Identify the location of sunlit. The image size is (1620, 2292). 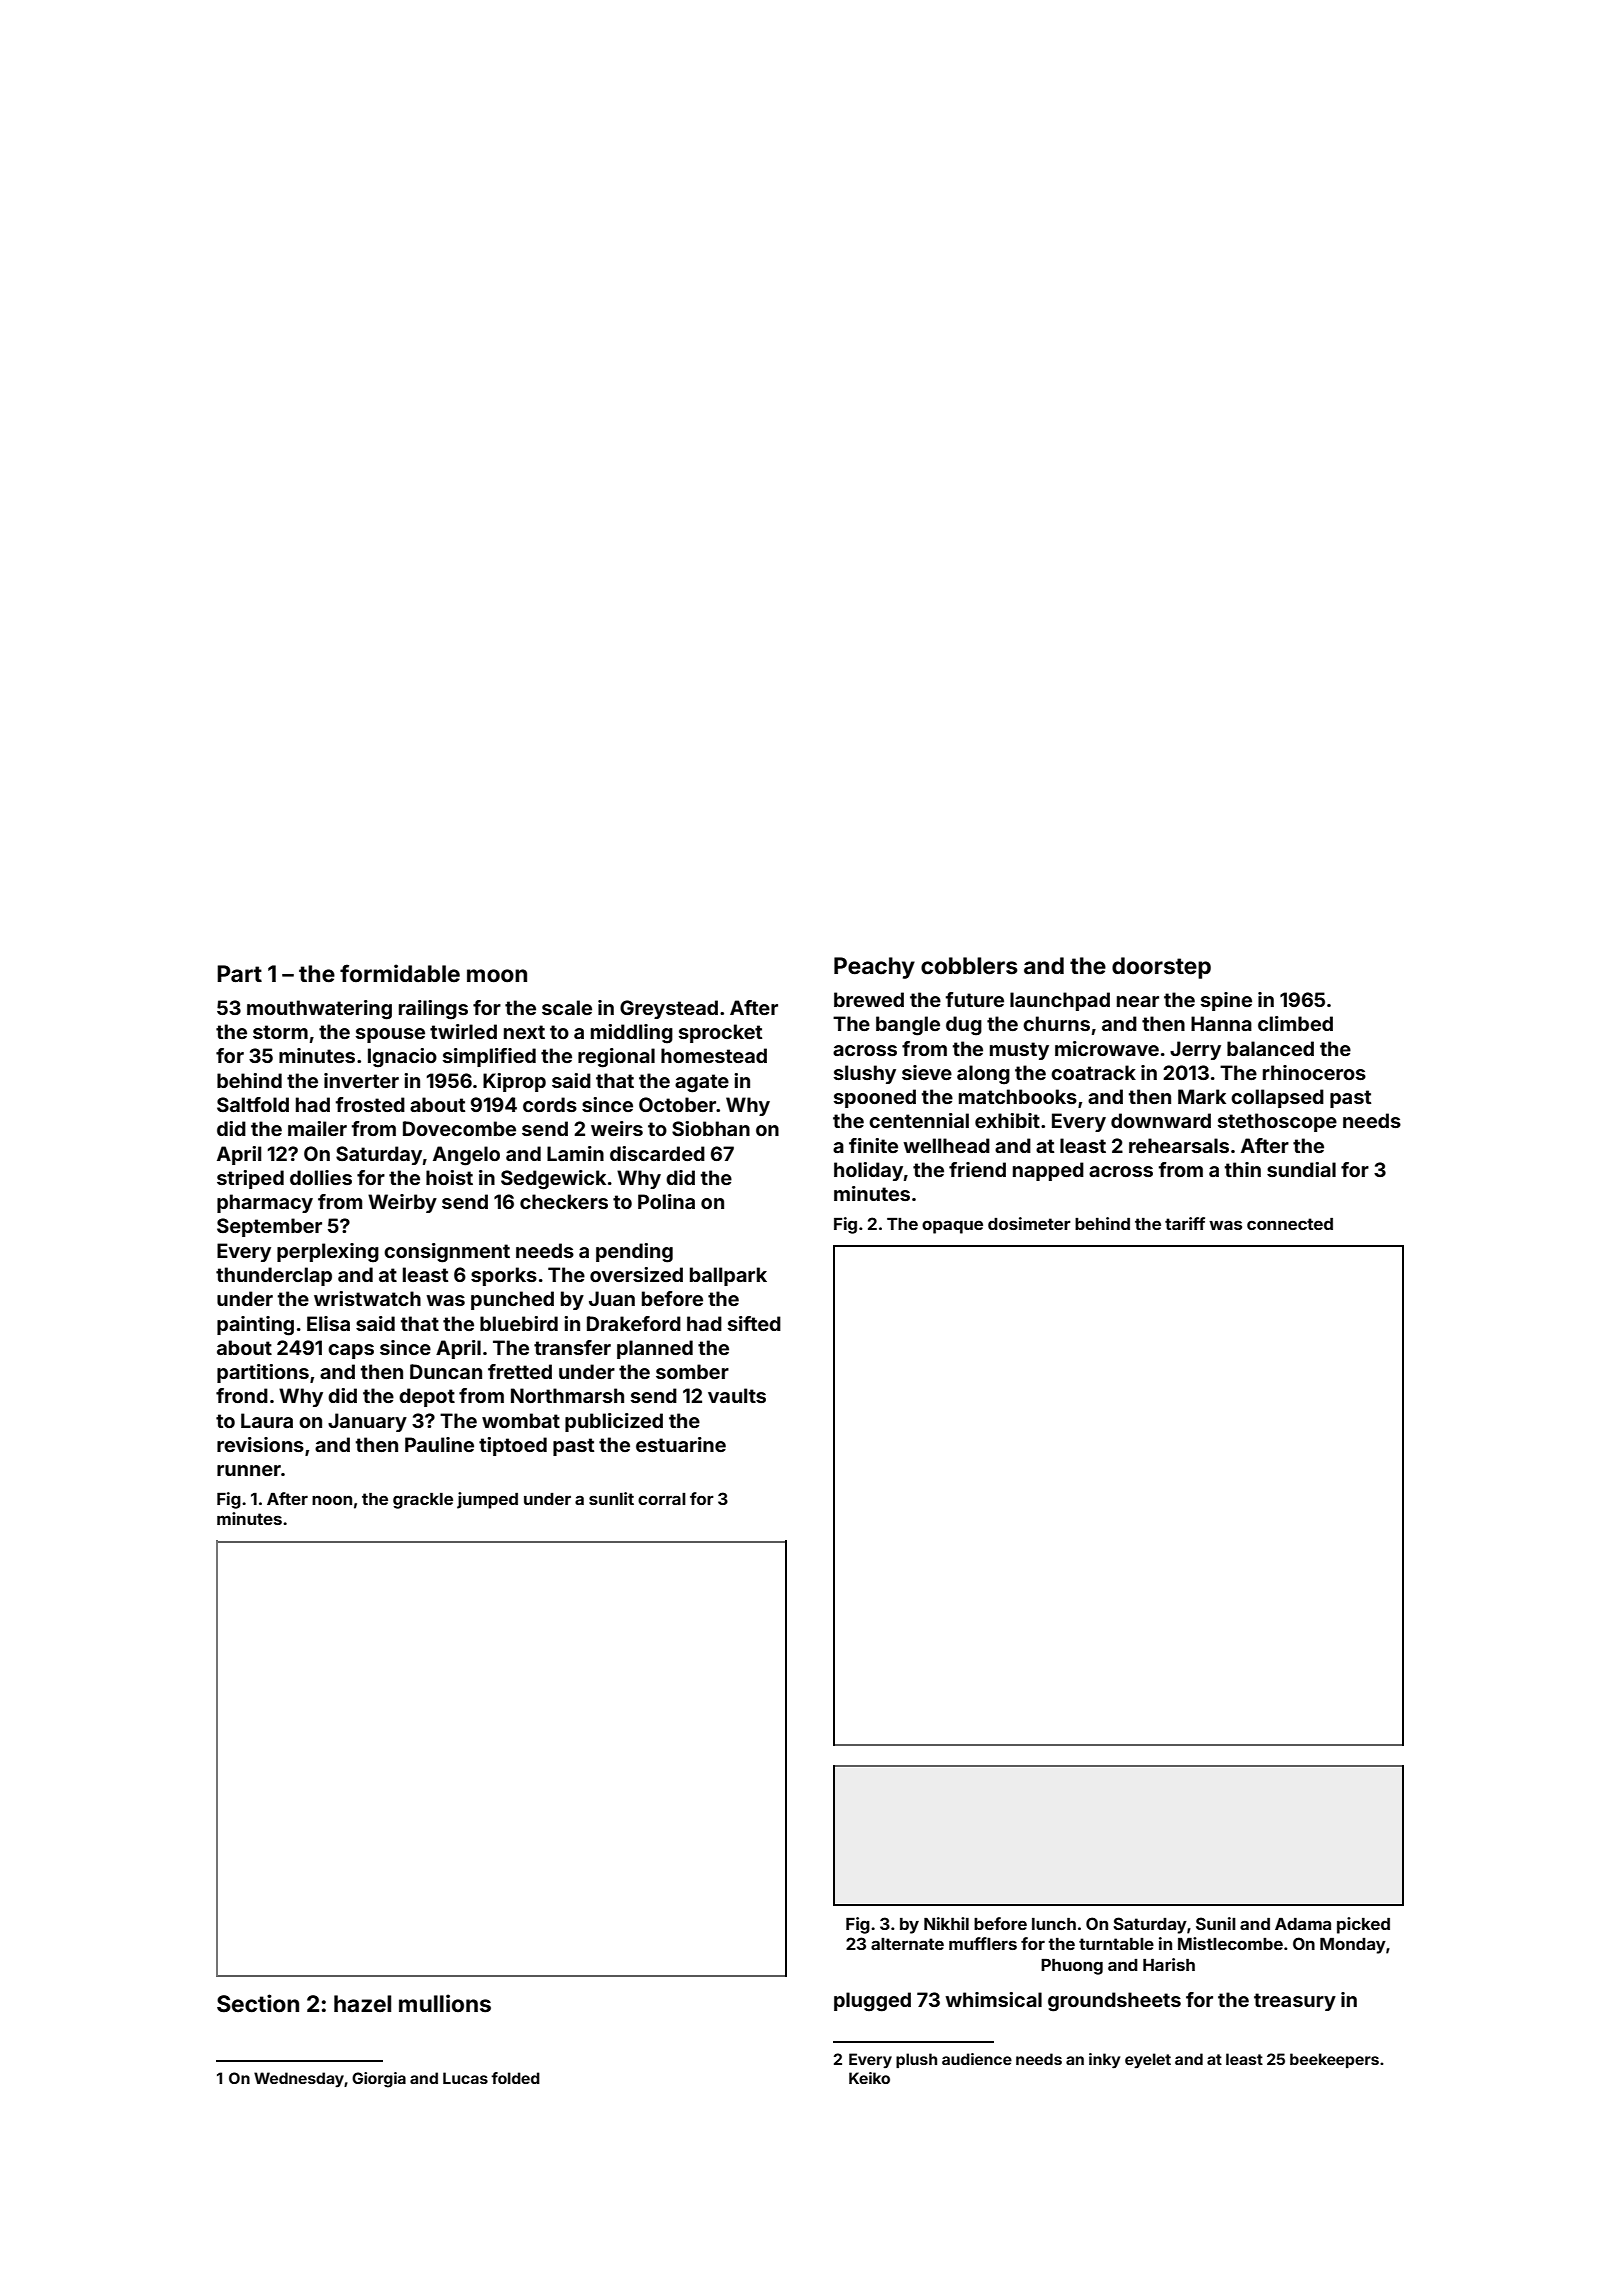
(611, 1498).
